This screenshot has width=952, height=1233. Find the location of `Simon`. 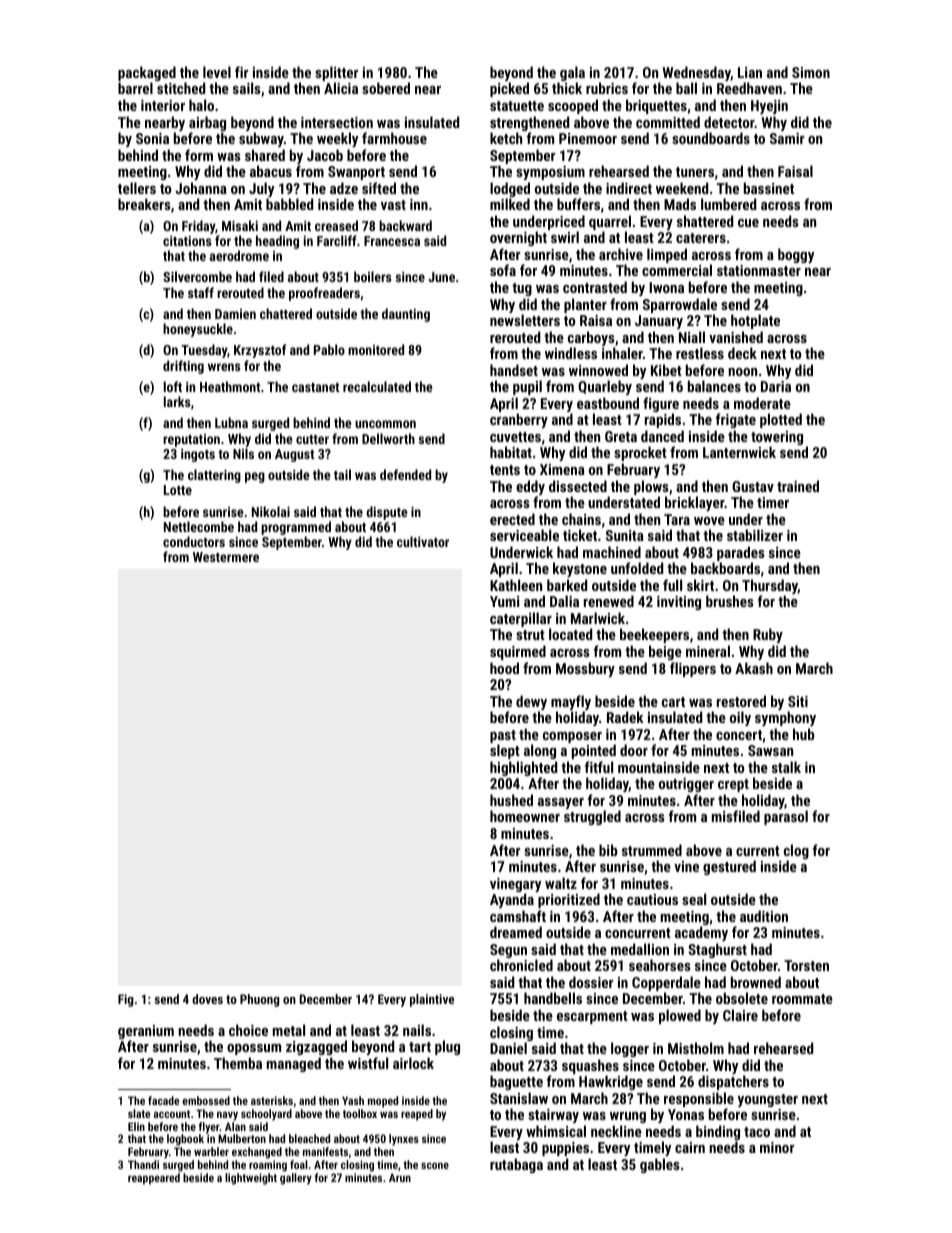

Simon is located at coordinates (811, 72).
